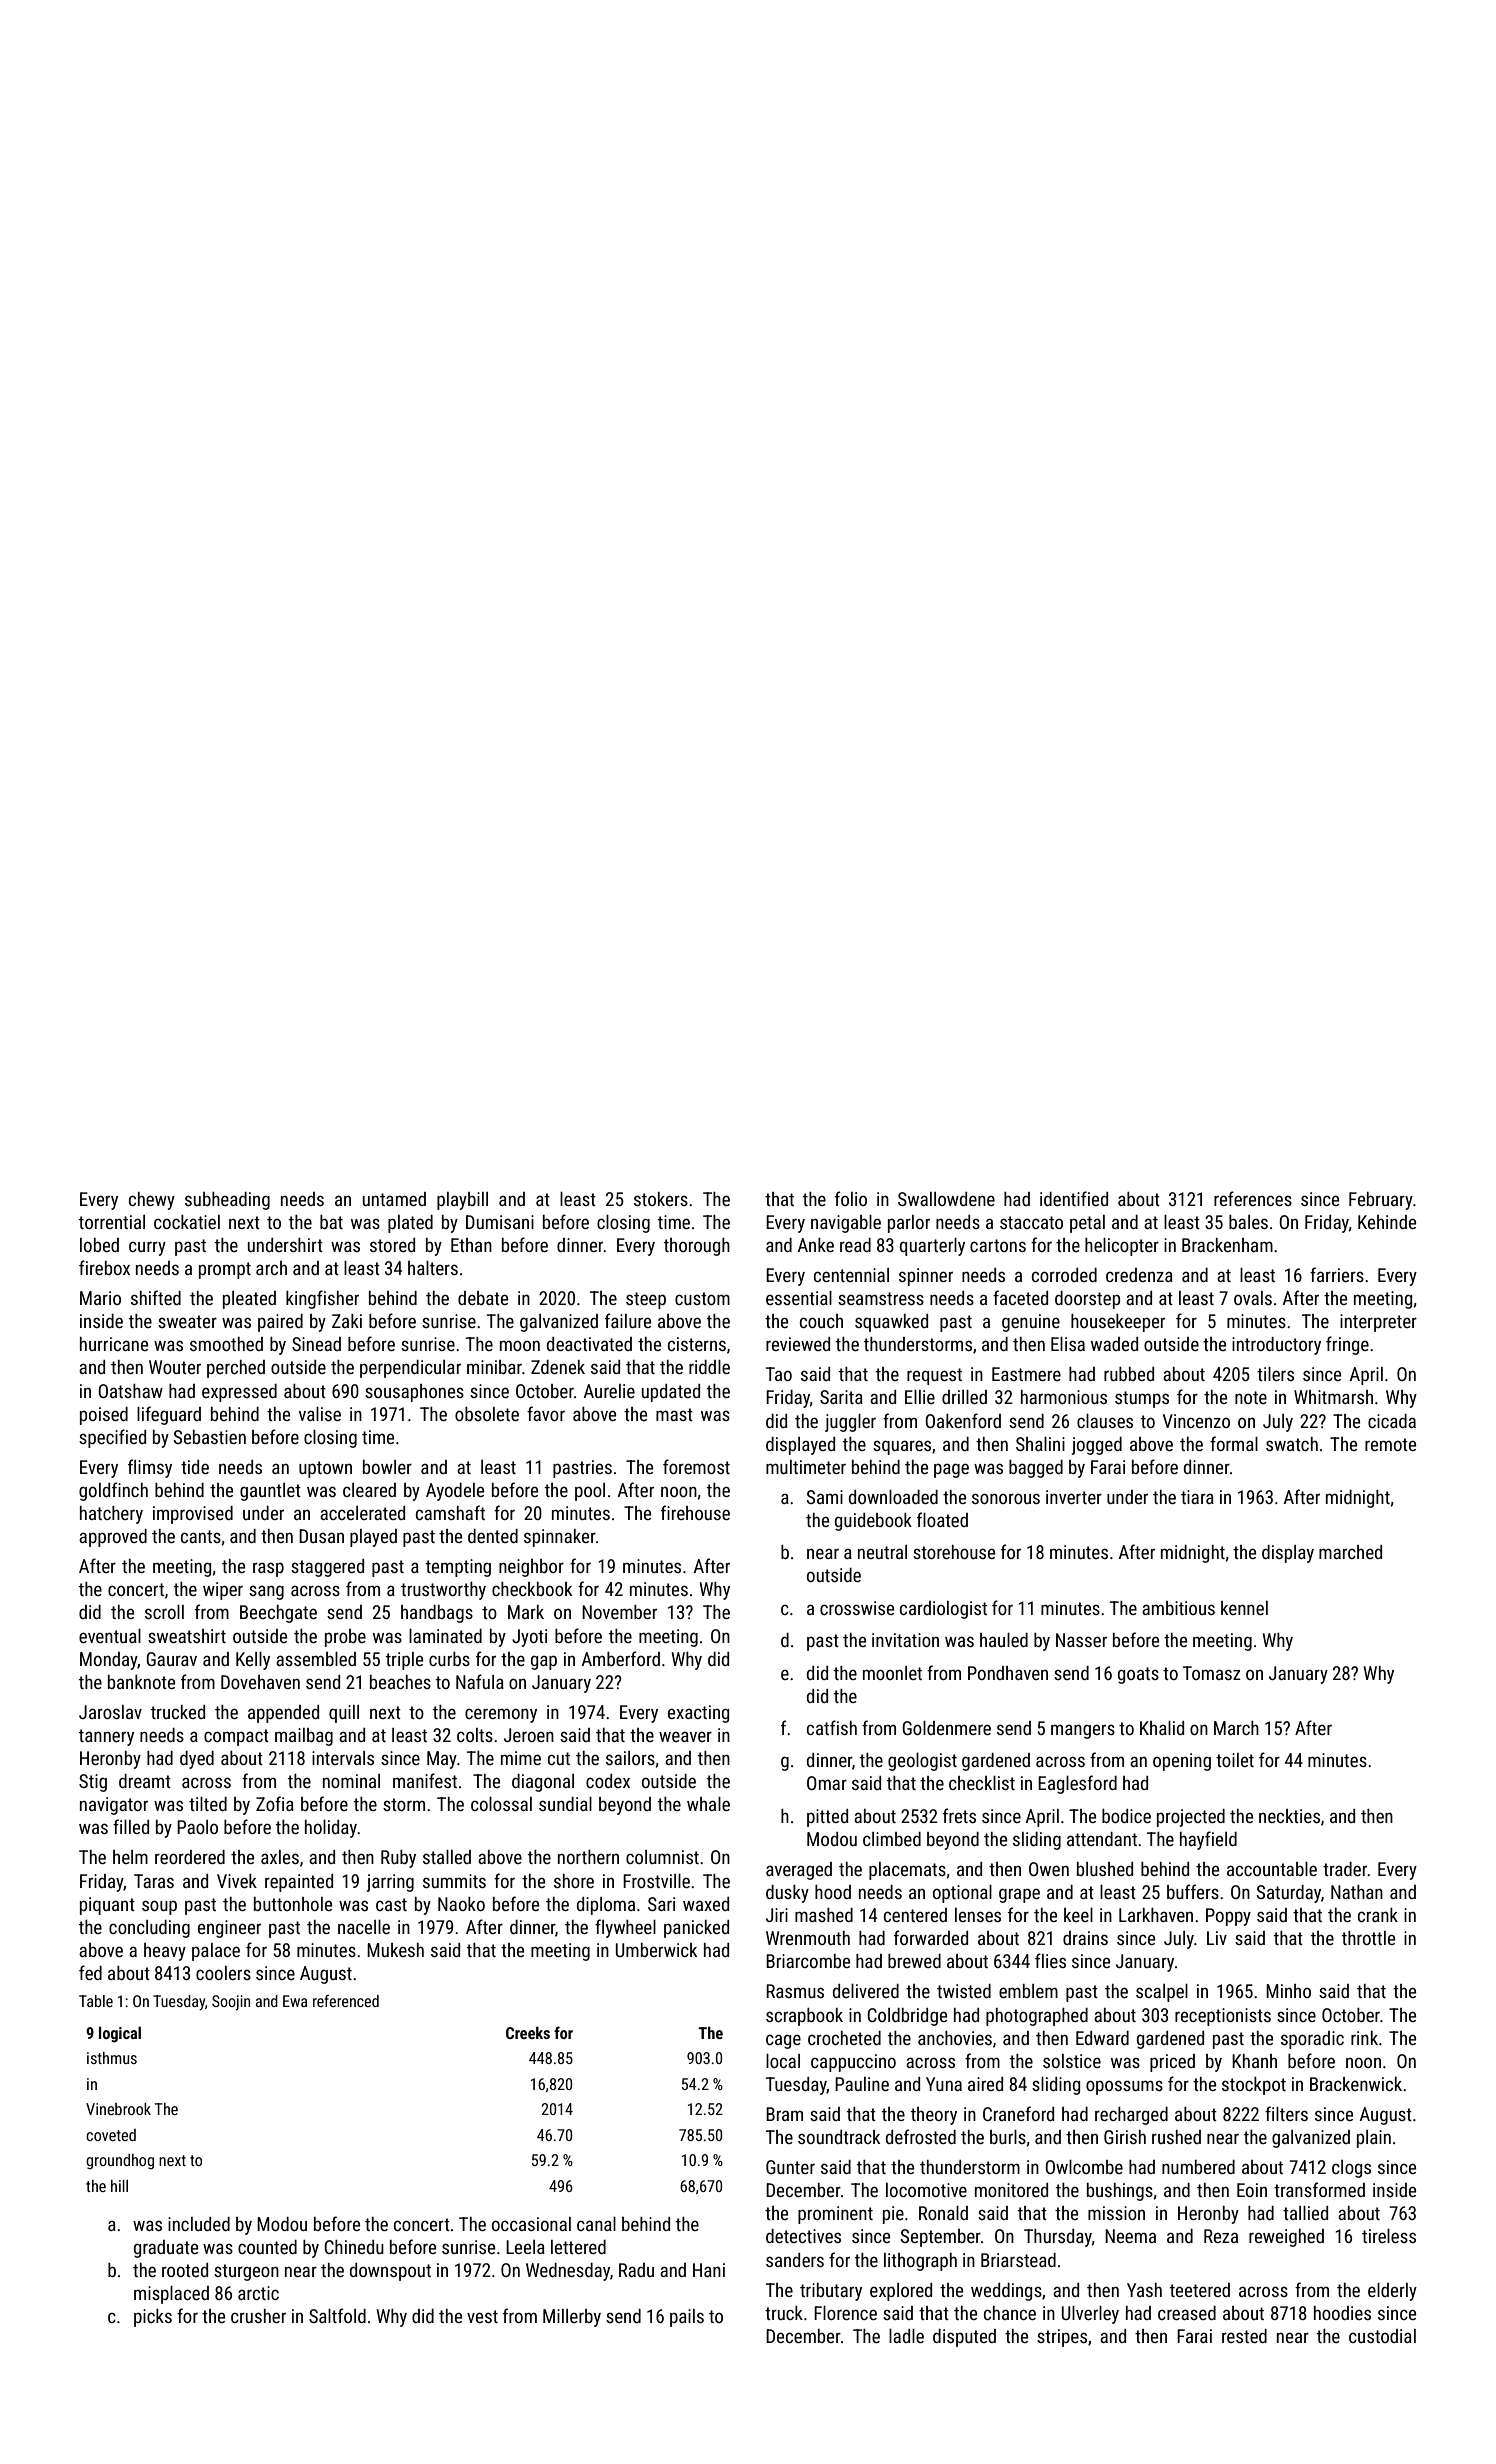 The image size is (1496, 2464). Describe the element at coordinates (280, 1857) in the screenshot. I see `axles` at that location.
